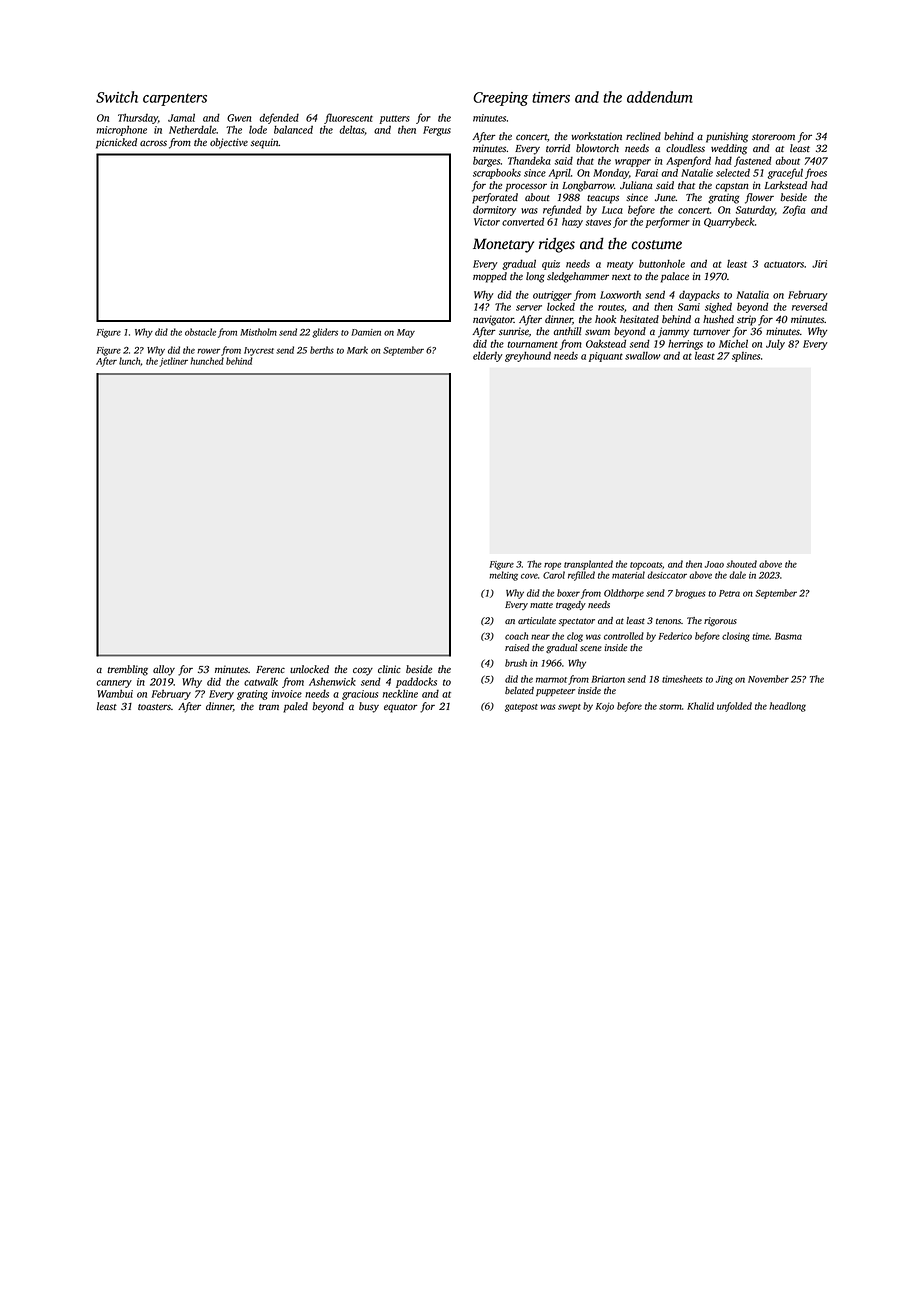  I want to click on capstan, so click(732, 187).
